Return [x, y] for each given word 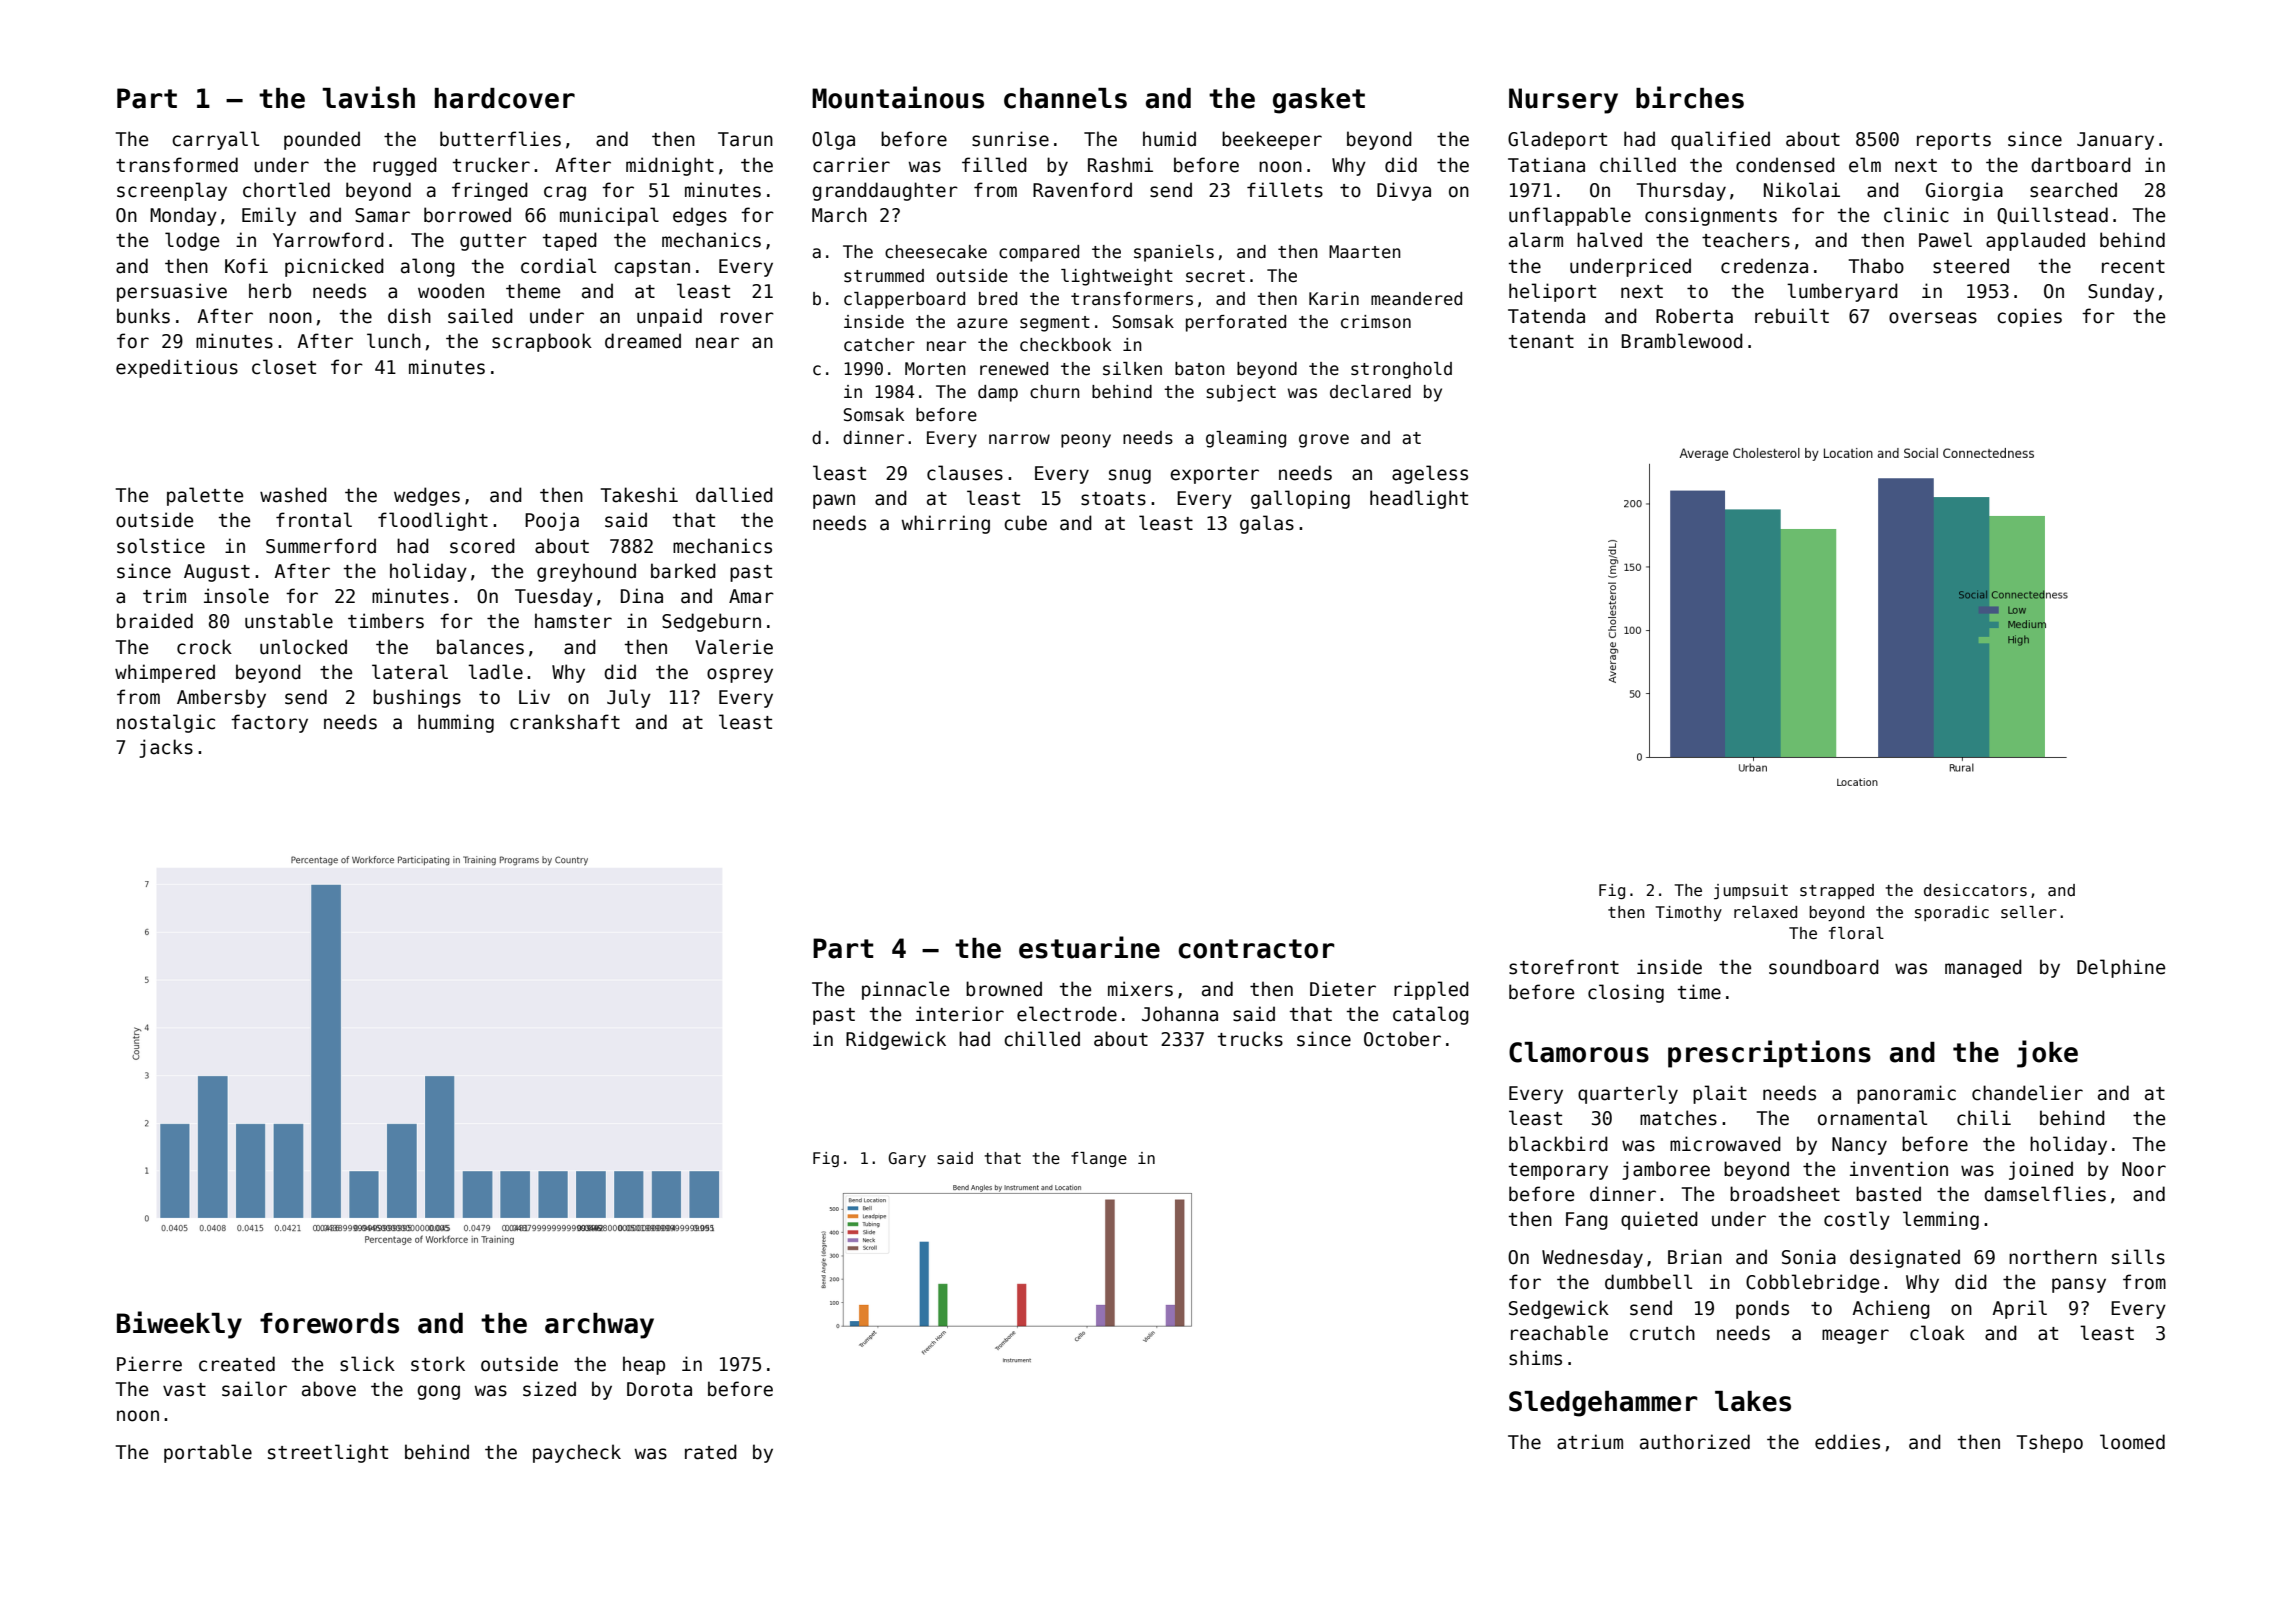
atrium [1590, 1442]
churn [1055, 391]
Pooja [552, 521]
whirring [945, 524]
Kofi [246, 266]
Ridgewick [896, 1040]
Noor [2144, 1169]
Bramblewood [1682, 341]
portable [208, 1453]
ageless [1430, 474]
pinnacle [905, 990]
